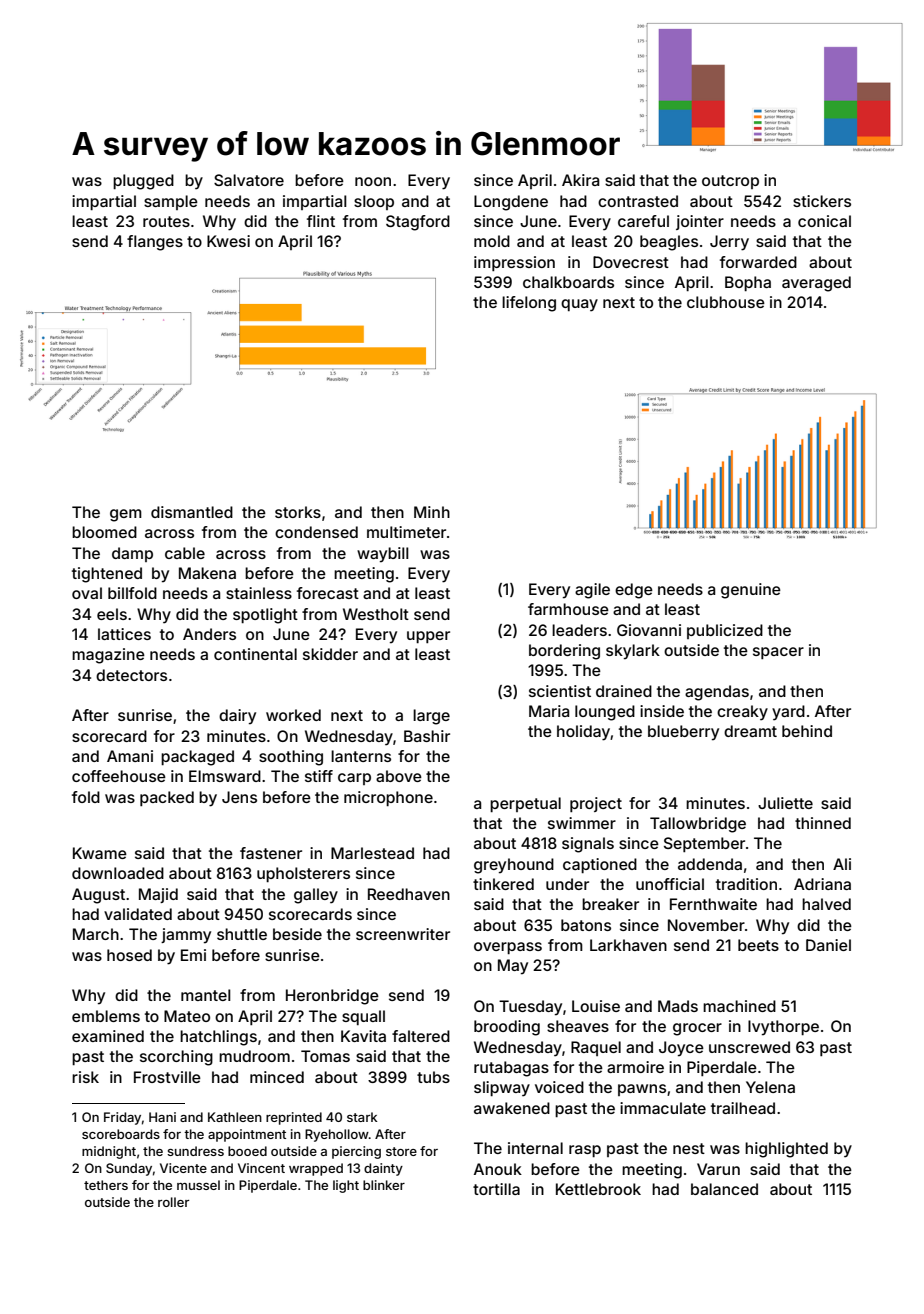  Describe the element at coordinates (432, 512) in the screenshot. I see `Minh` at that location.
